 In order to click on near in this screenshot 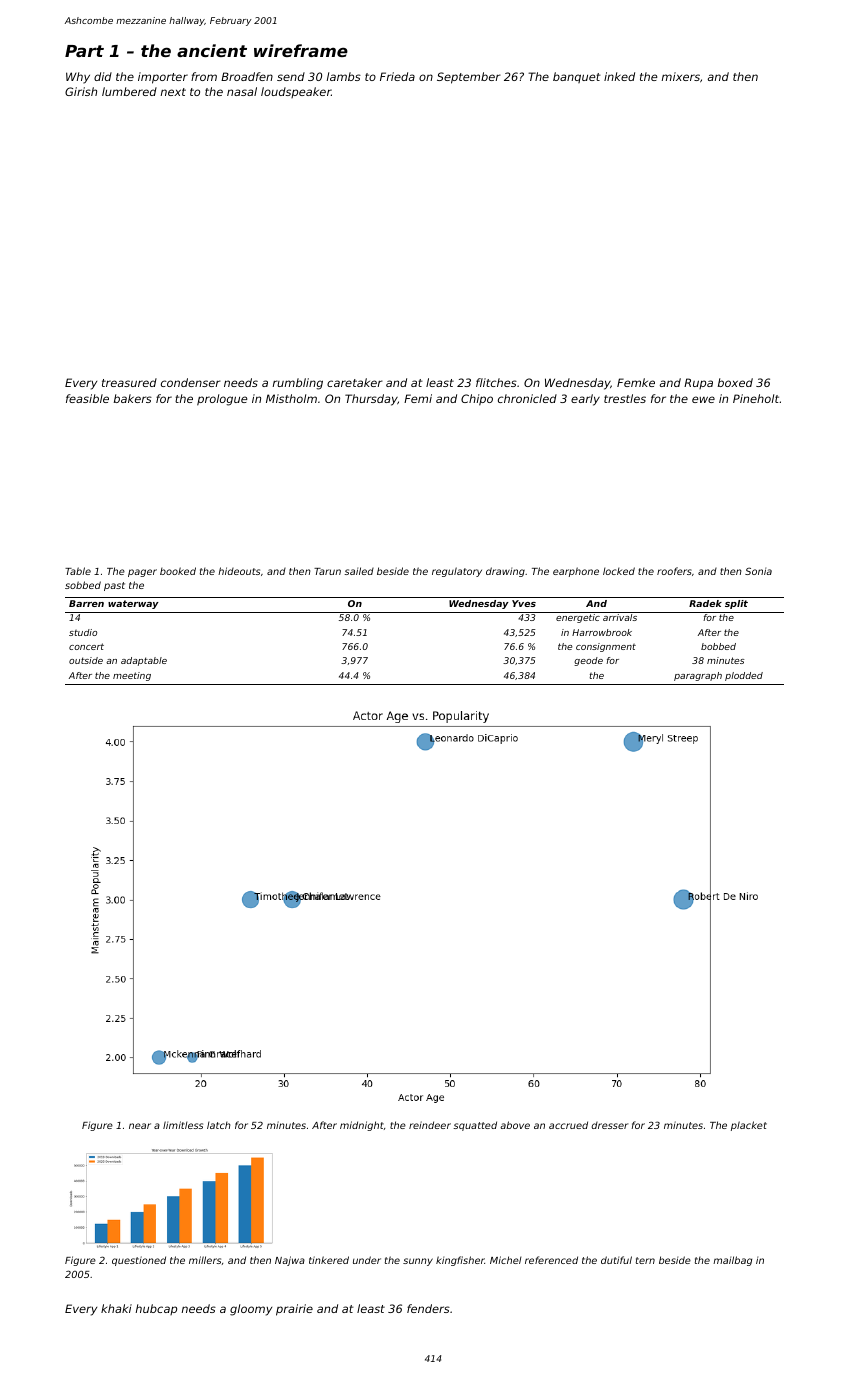, I will do `click(140, 1126)`.
